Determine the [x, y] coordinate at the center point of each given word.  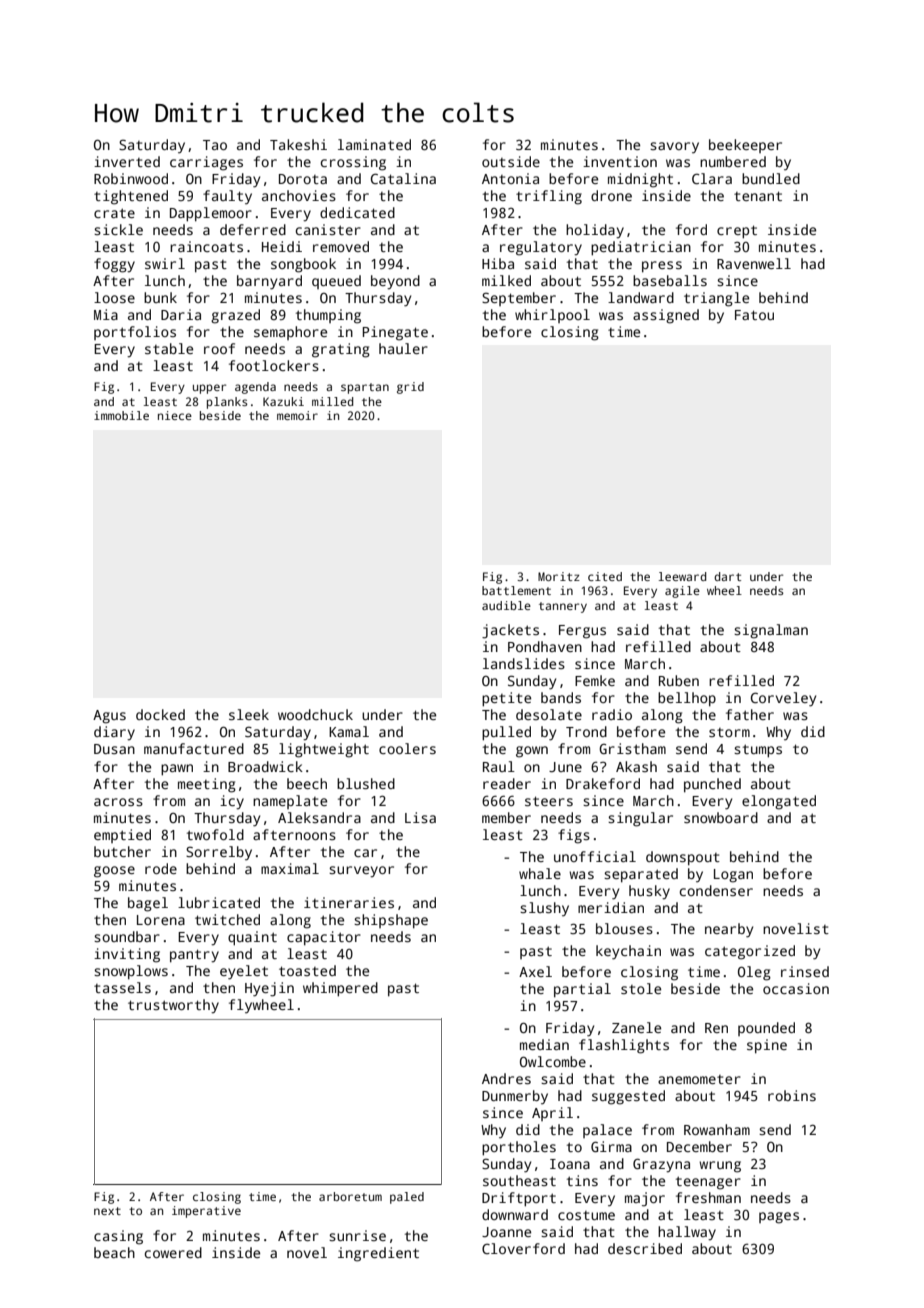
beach [114, 1252]
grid [410, 388]
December [699, 1146]
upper [209, 389]
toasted [307, 970]
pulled [506, 733]
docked [160, 714]
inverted [127, 161]
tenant [758, 196]
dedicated [357, 212]
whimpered [340, 989]
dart [727, 576]
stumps [758, 751]
